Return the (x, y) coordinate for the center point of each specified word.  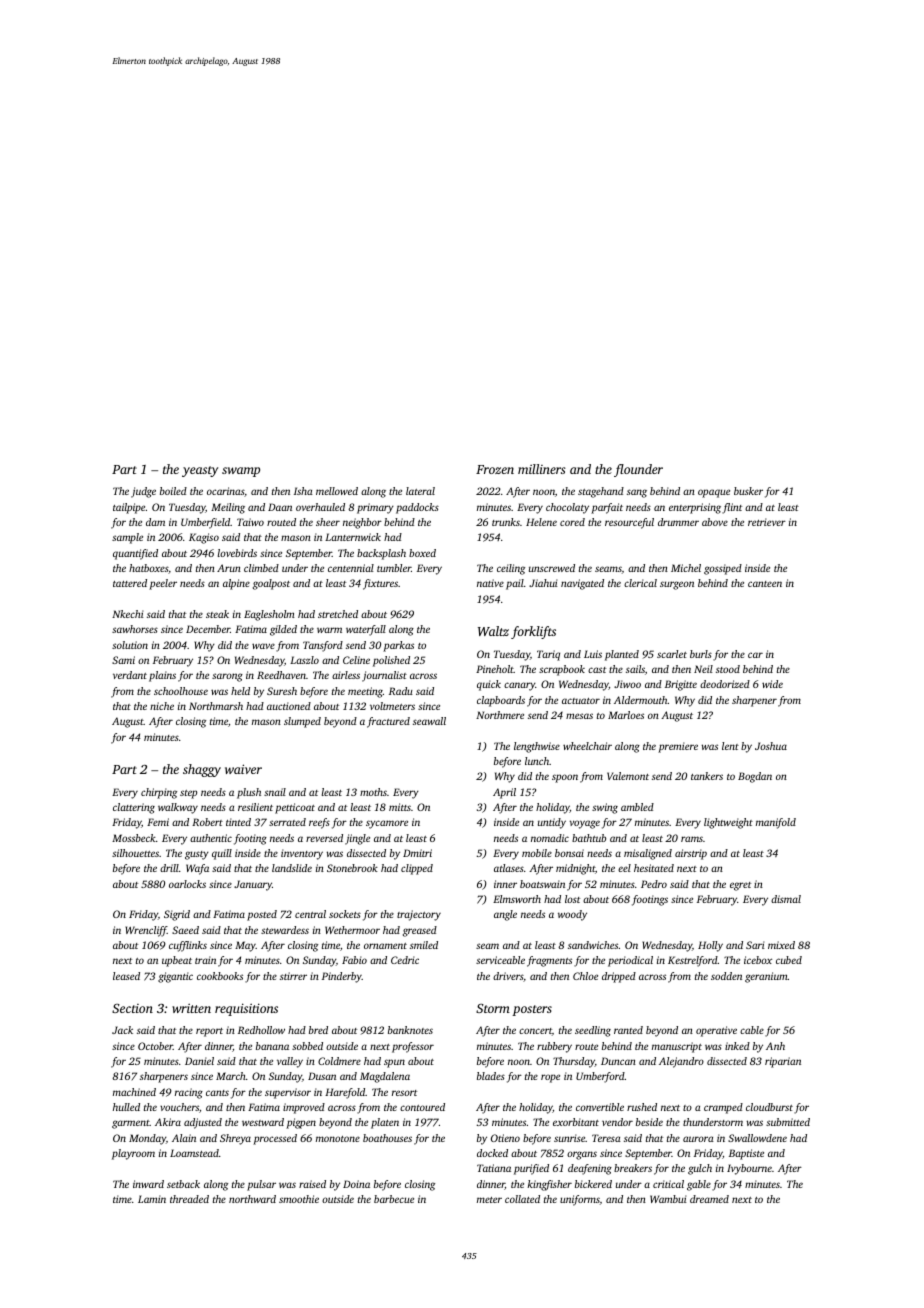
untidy (552, 823)
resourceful (629, 523)
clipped (417, 869)
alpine (236, 584)
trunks (506, 522)
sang (637, 493)
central (310, 914)
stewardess (285, 930)
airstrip (691, 854)
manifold (776, 823)
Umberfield (205, 523)
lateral (420, 491)
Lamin (152, 1199)
